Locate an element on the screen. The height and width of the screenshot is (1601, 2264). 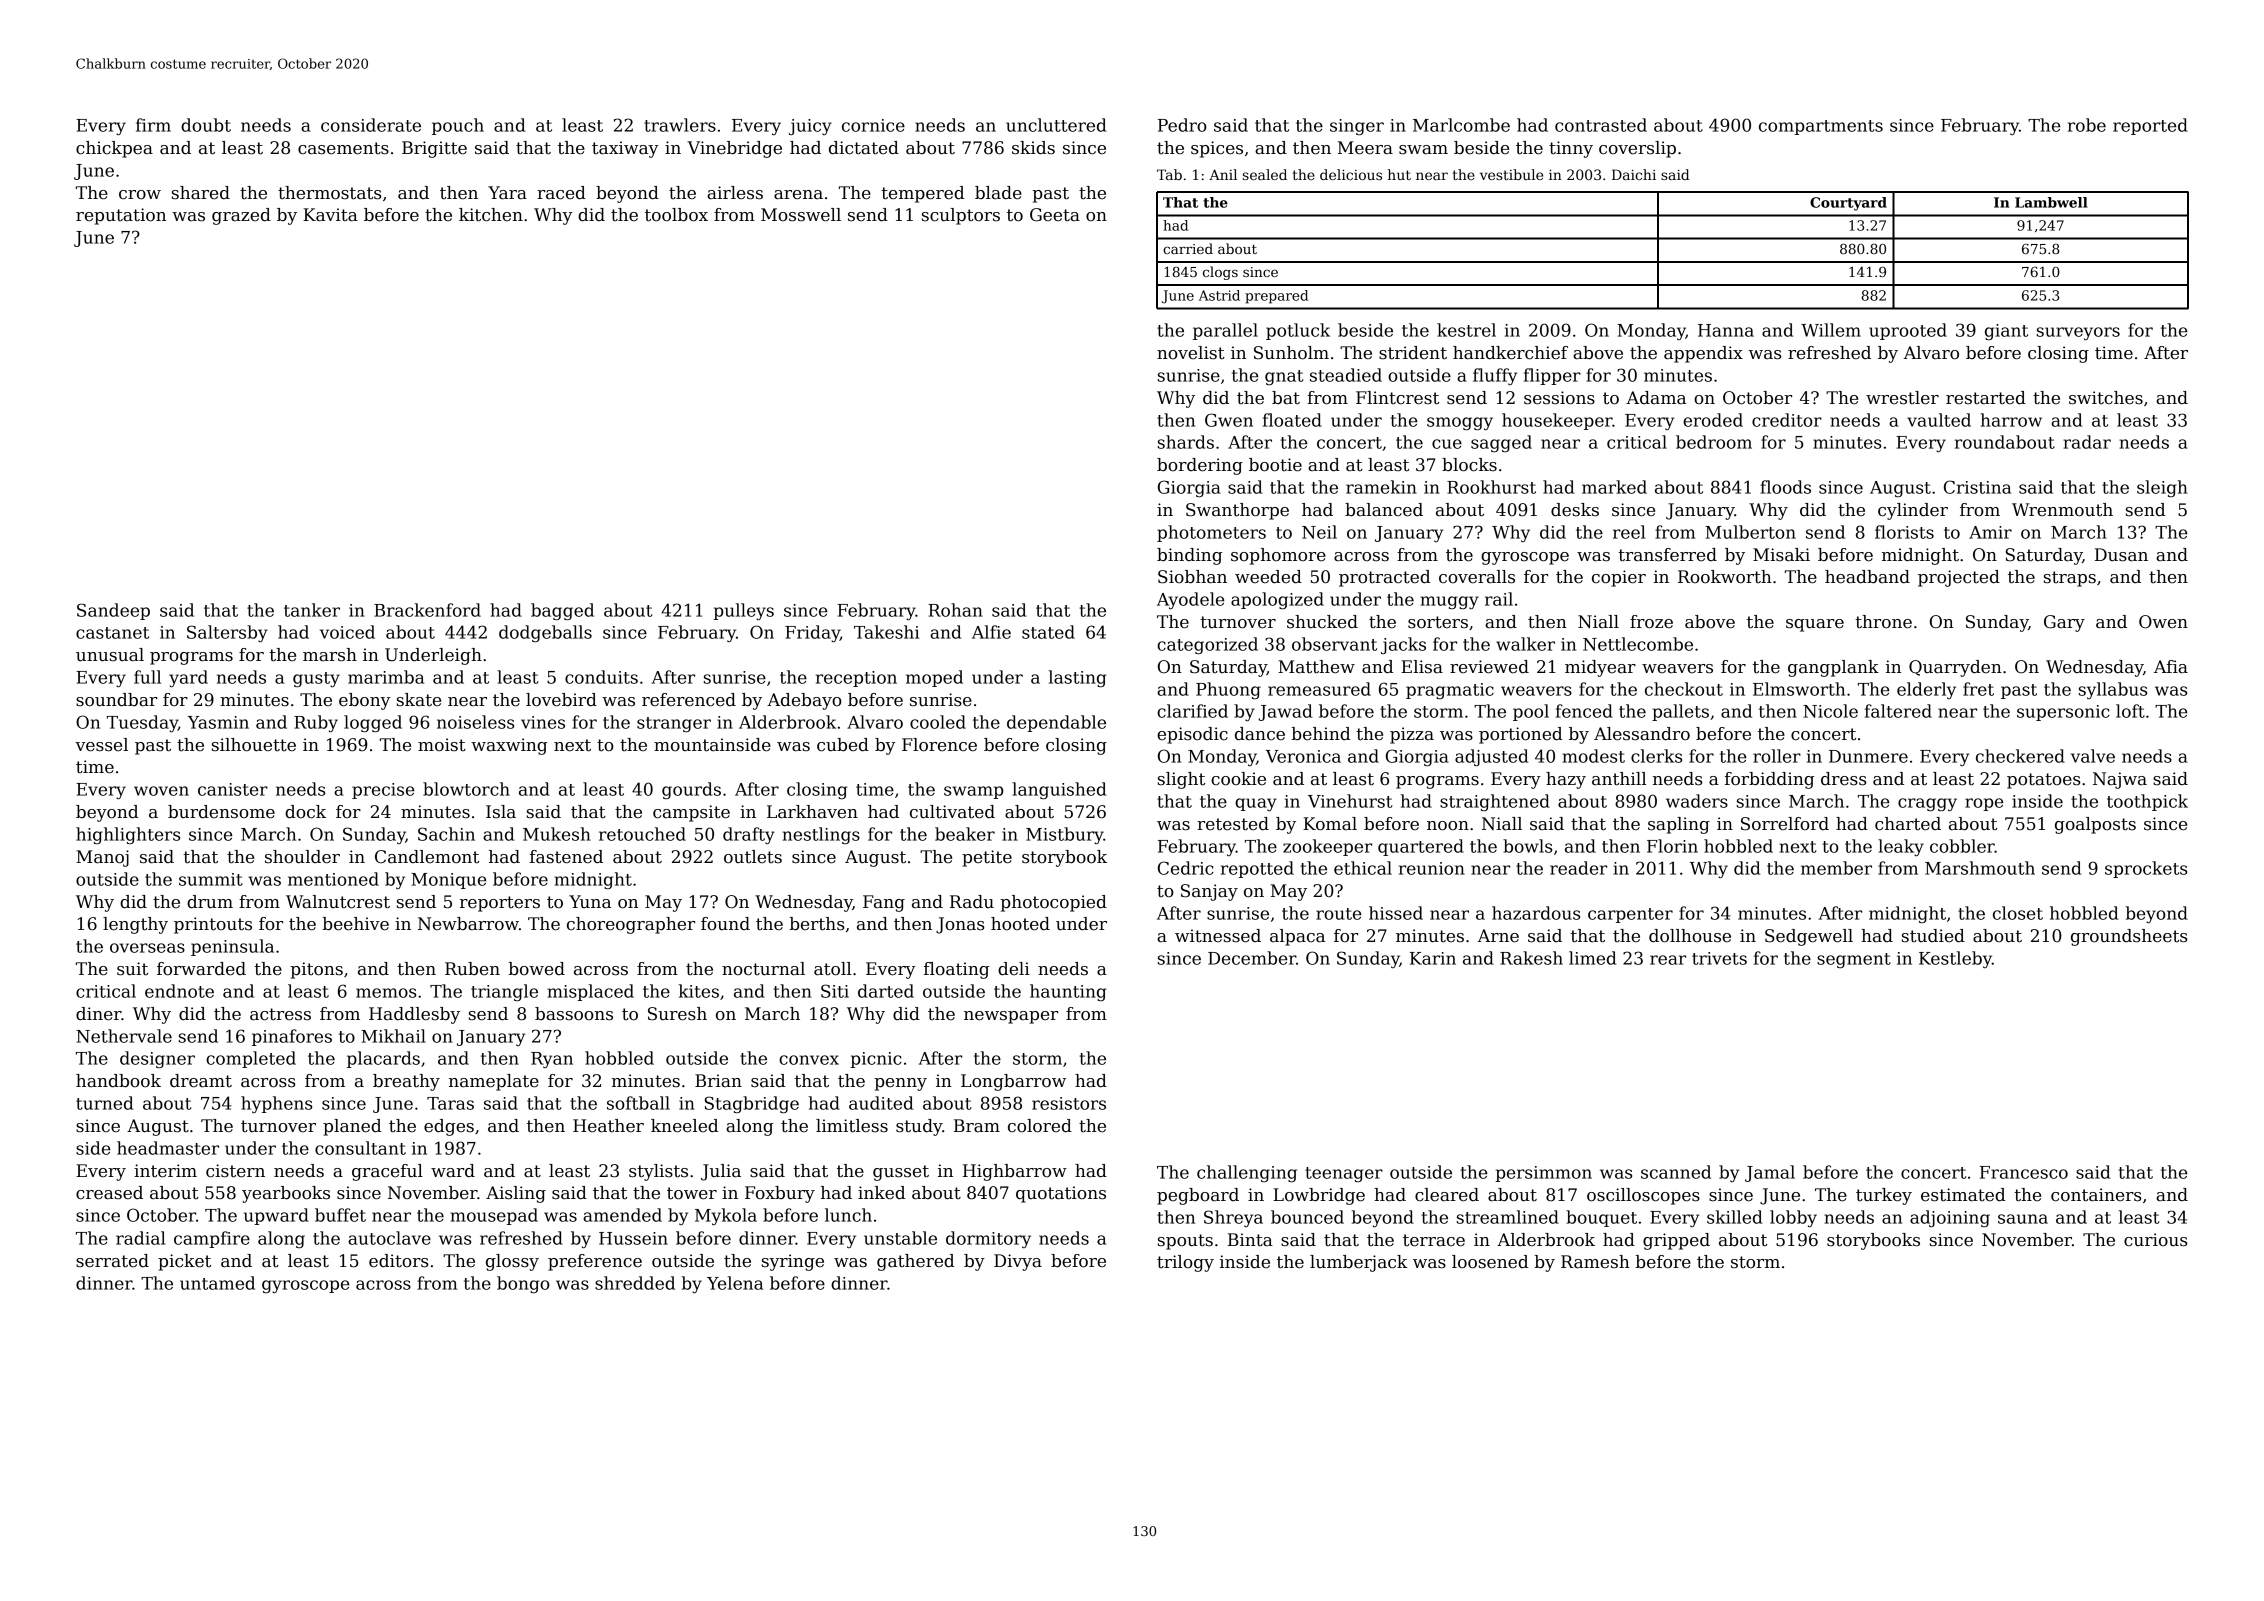
sleigh is located at coordinates (2162, 488).
